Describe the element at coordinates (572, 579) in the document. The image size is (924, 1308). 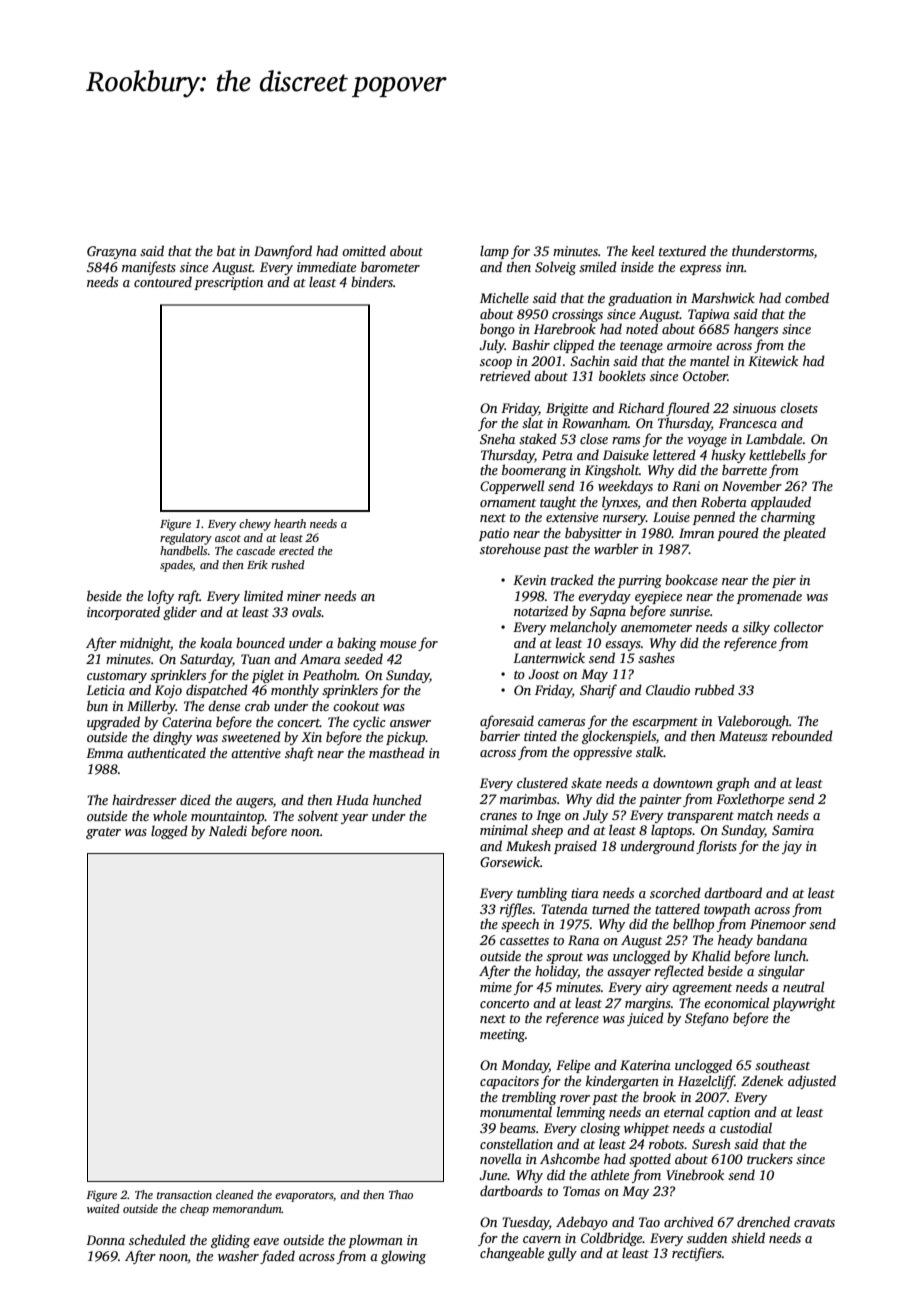
I see `tracked` at that location.
